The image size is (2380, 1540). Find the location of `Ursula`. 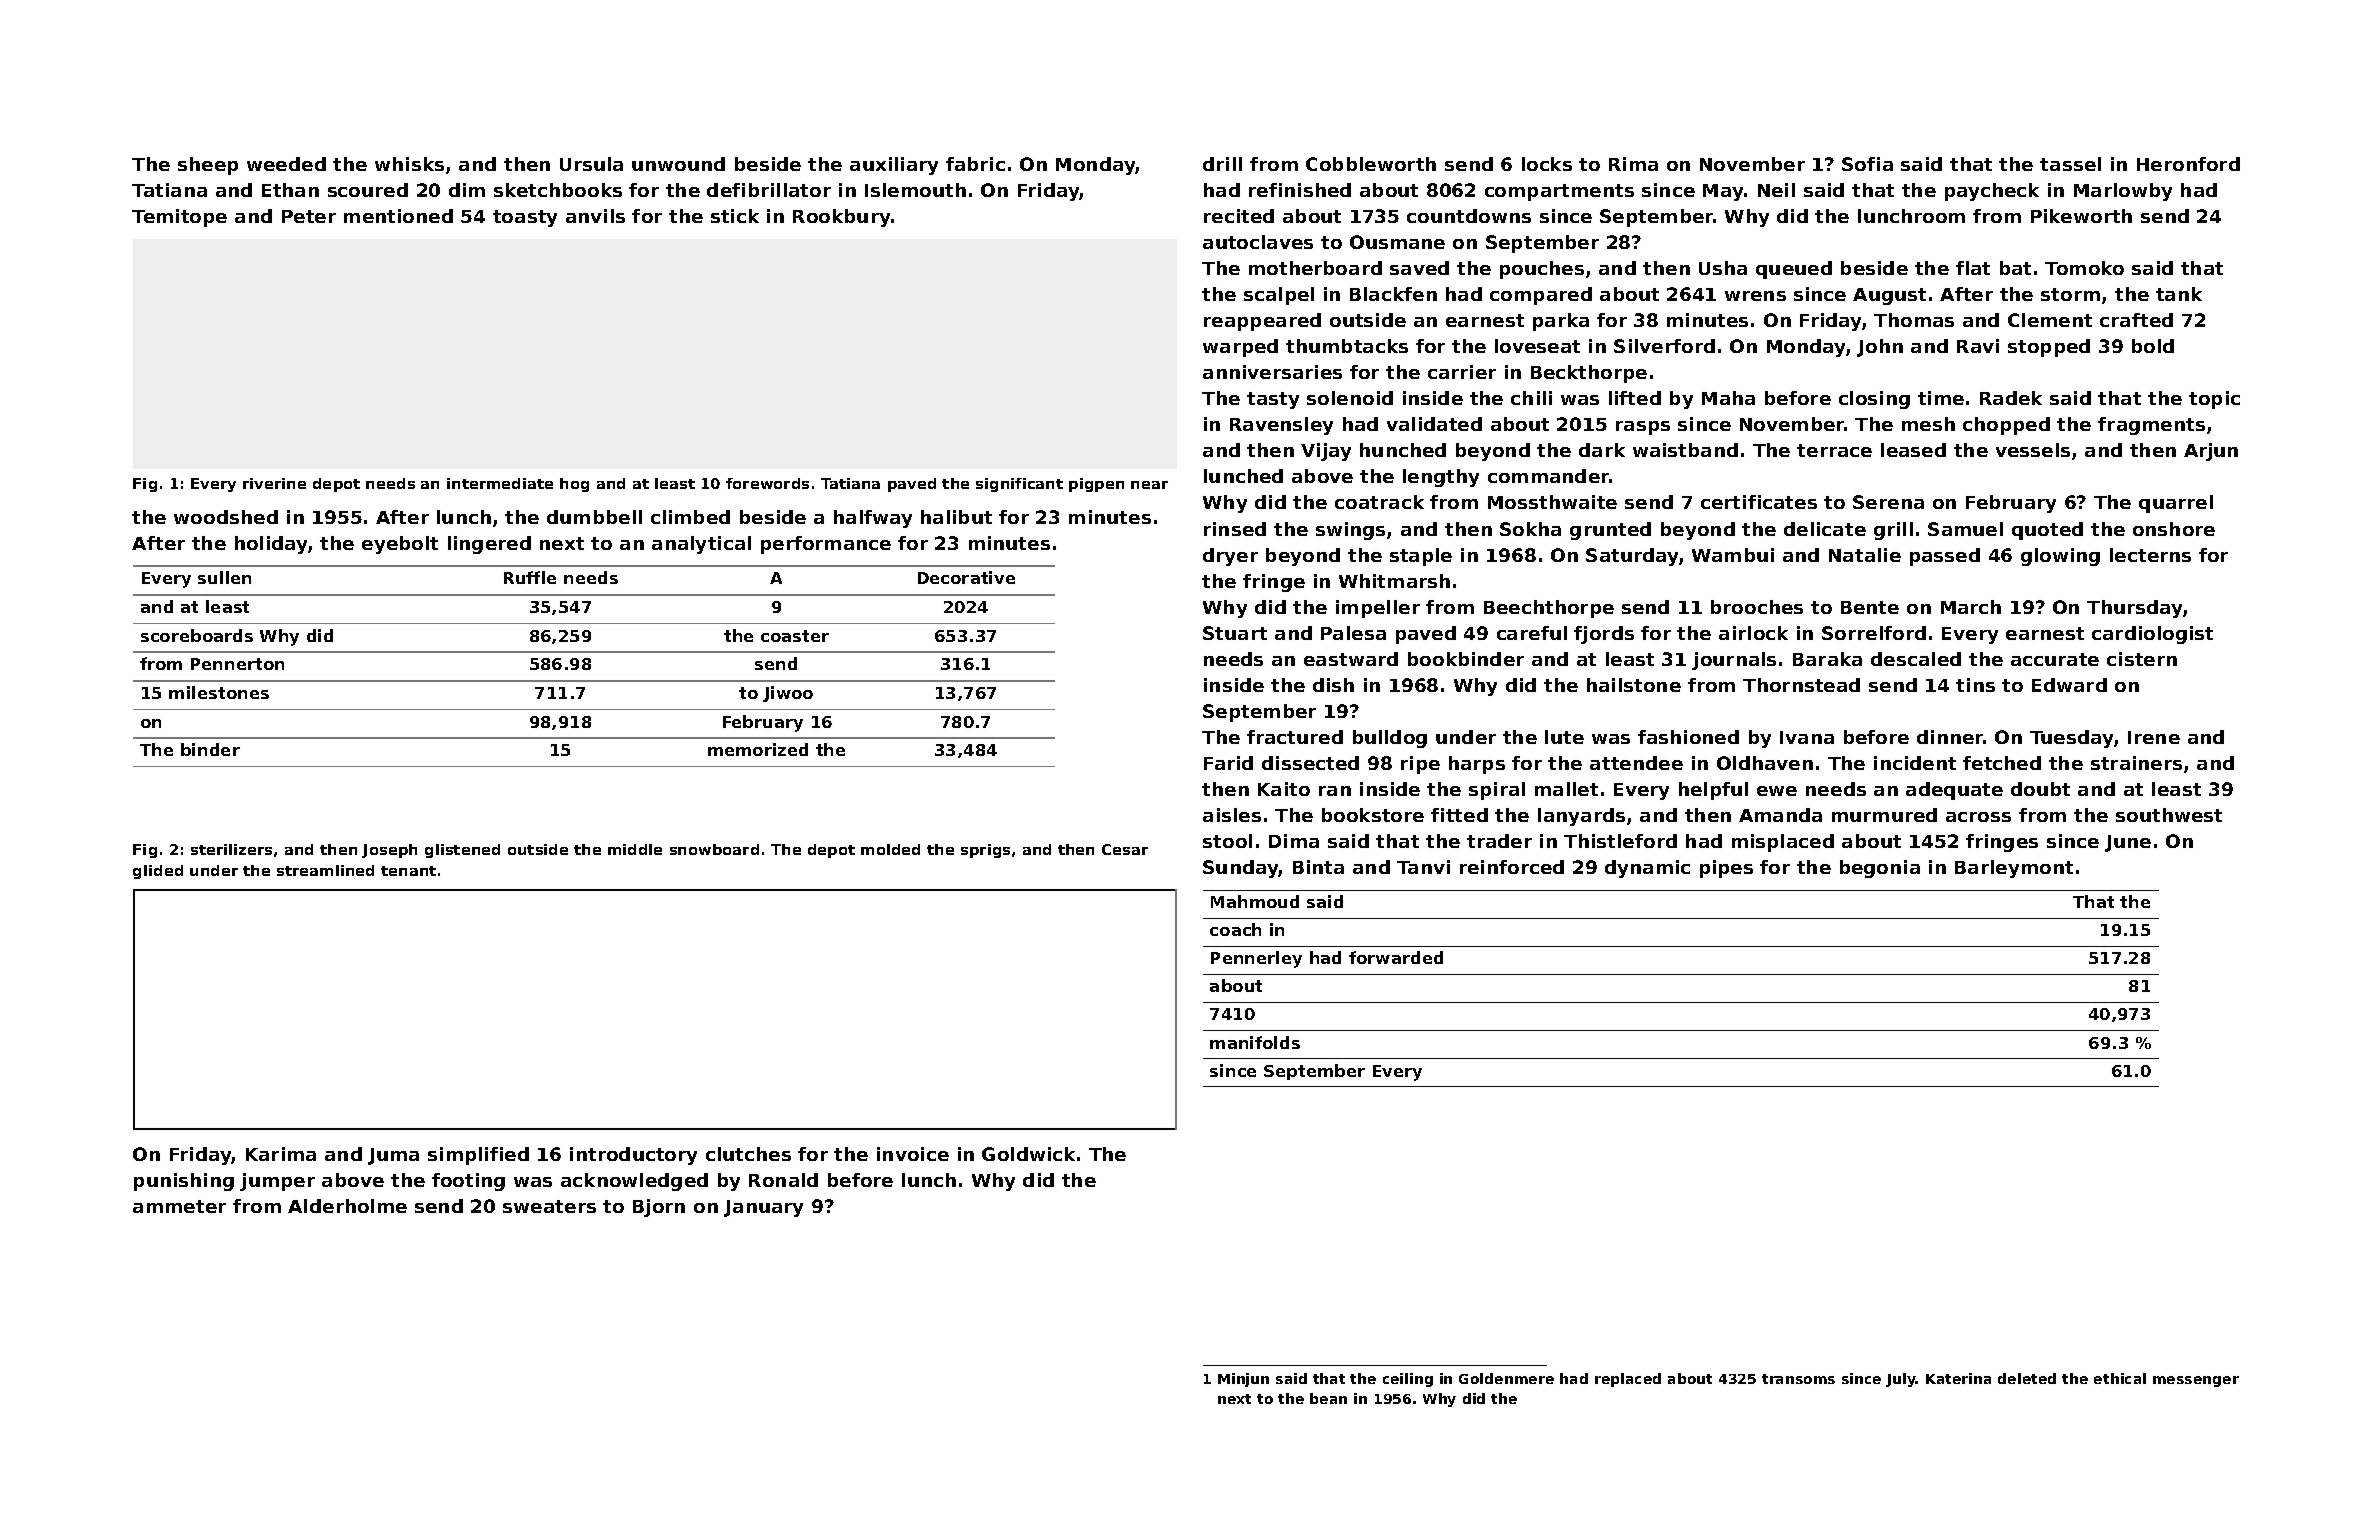

Ursula is located at coordinates (591, 164).
